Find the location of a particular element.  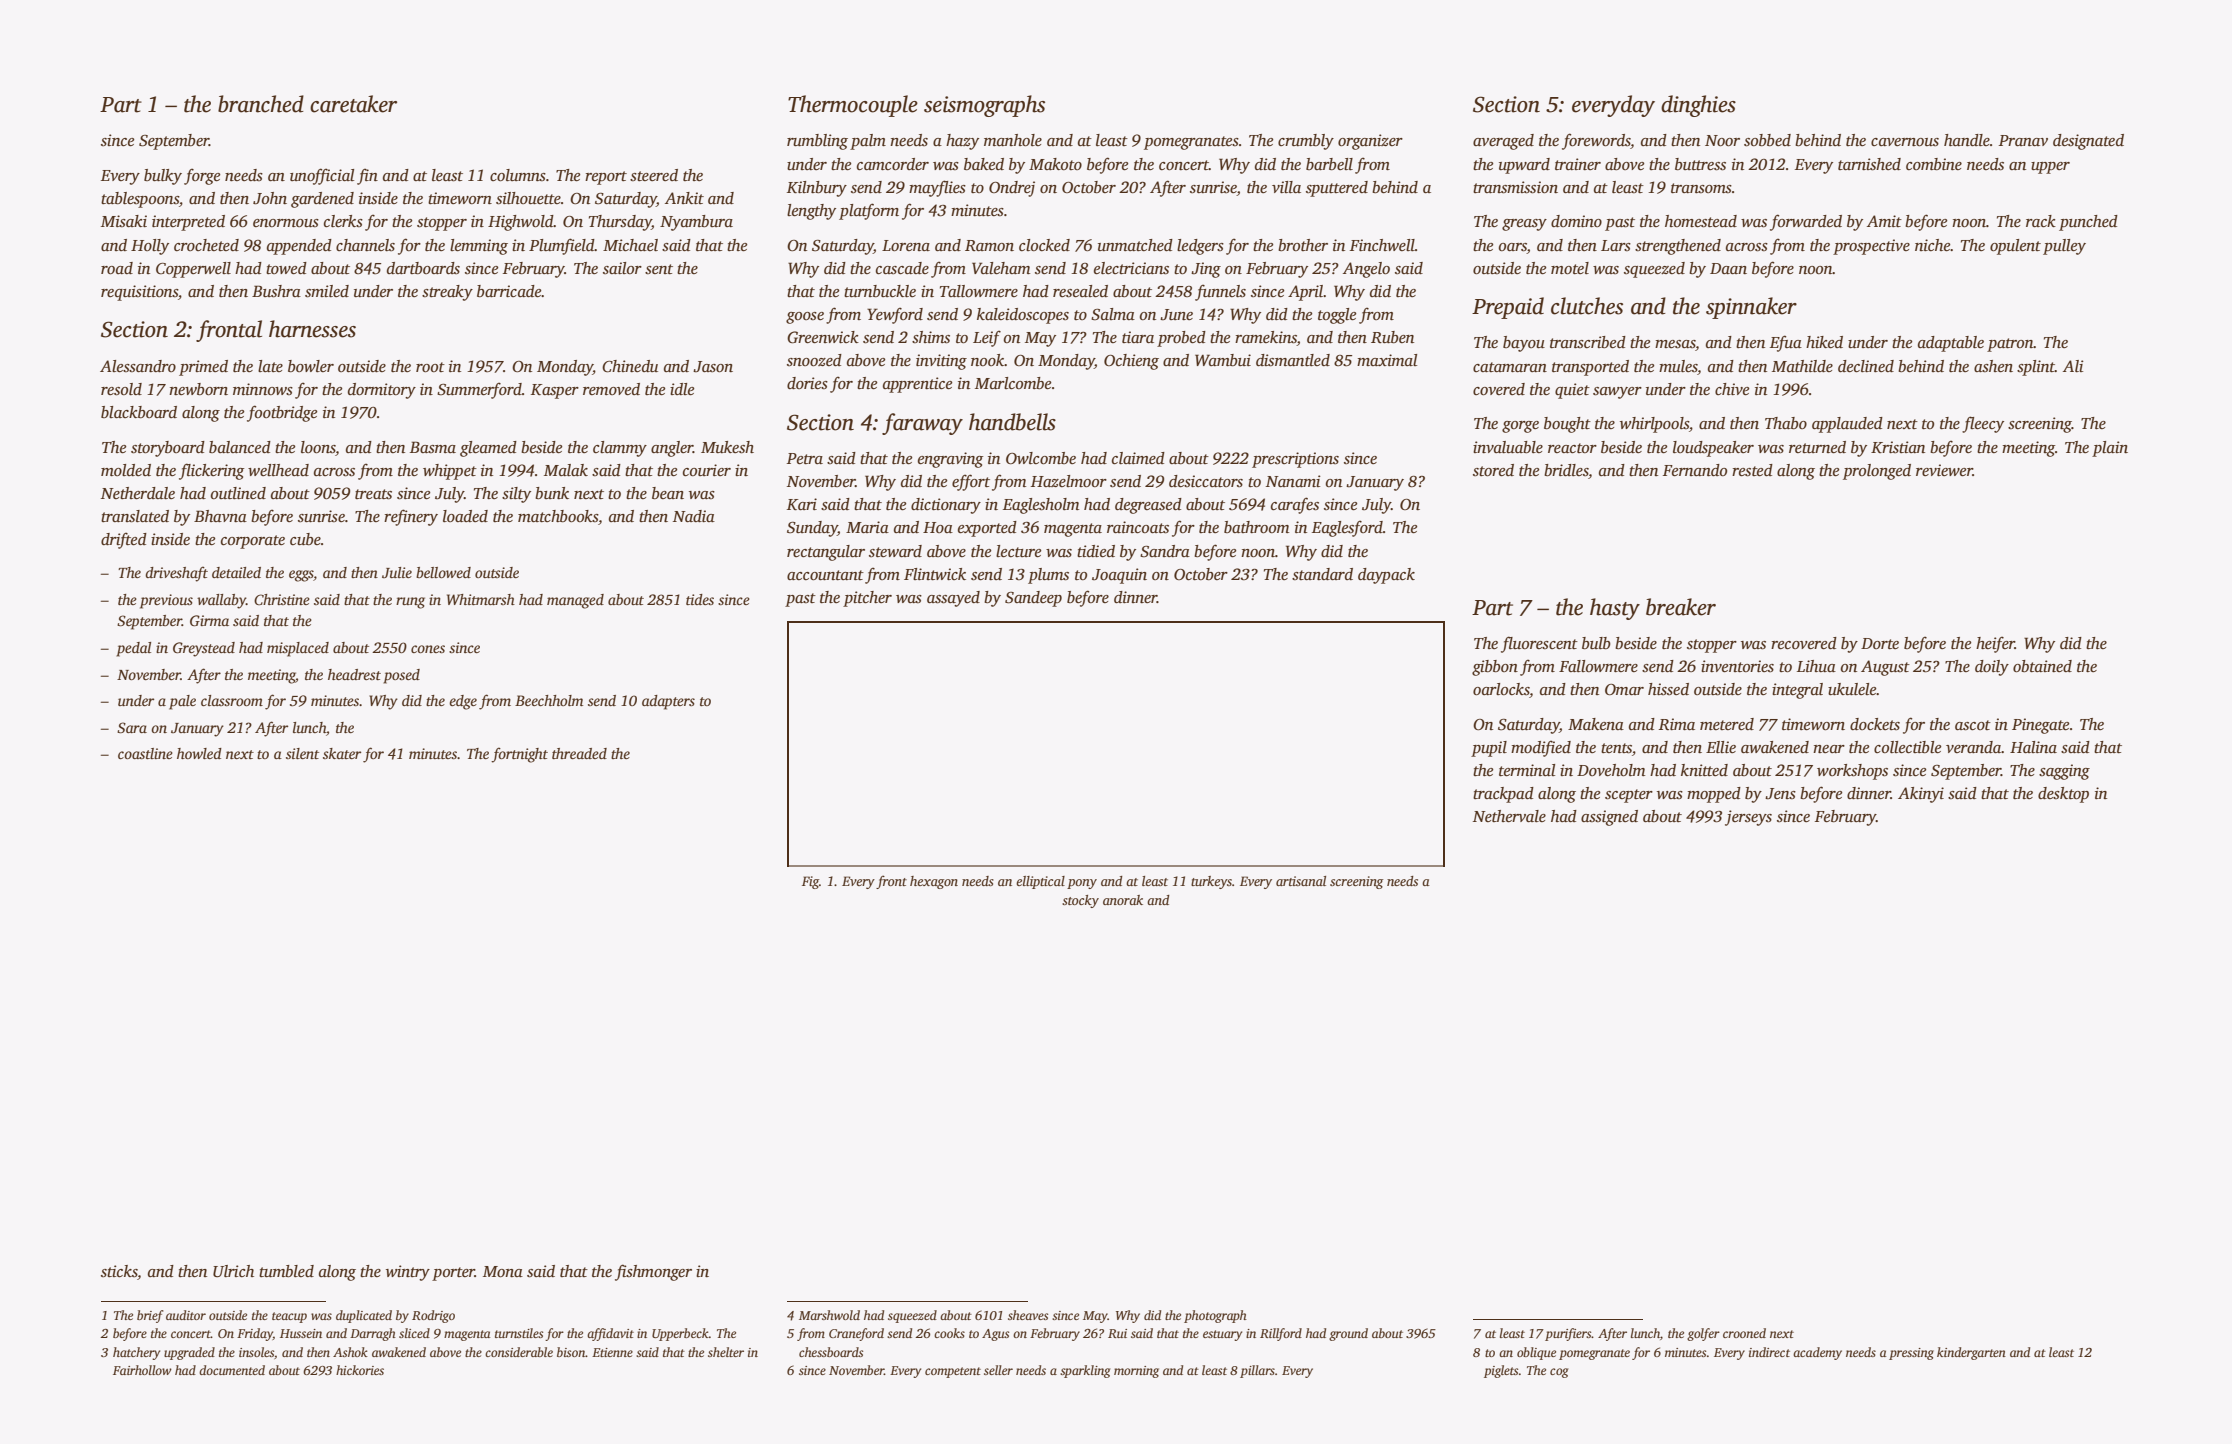

crooned is located at coordinates (1744, 1333).
